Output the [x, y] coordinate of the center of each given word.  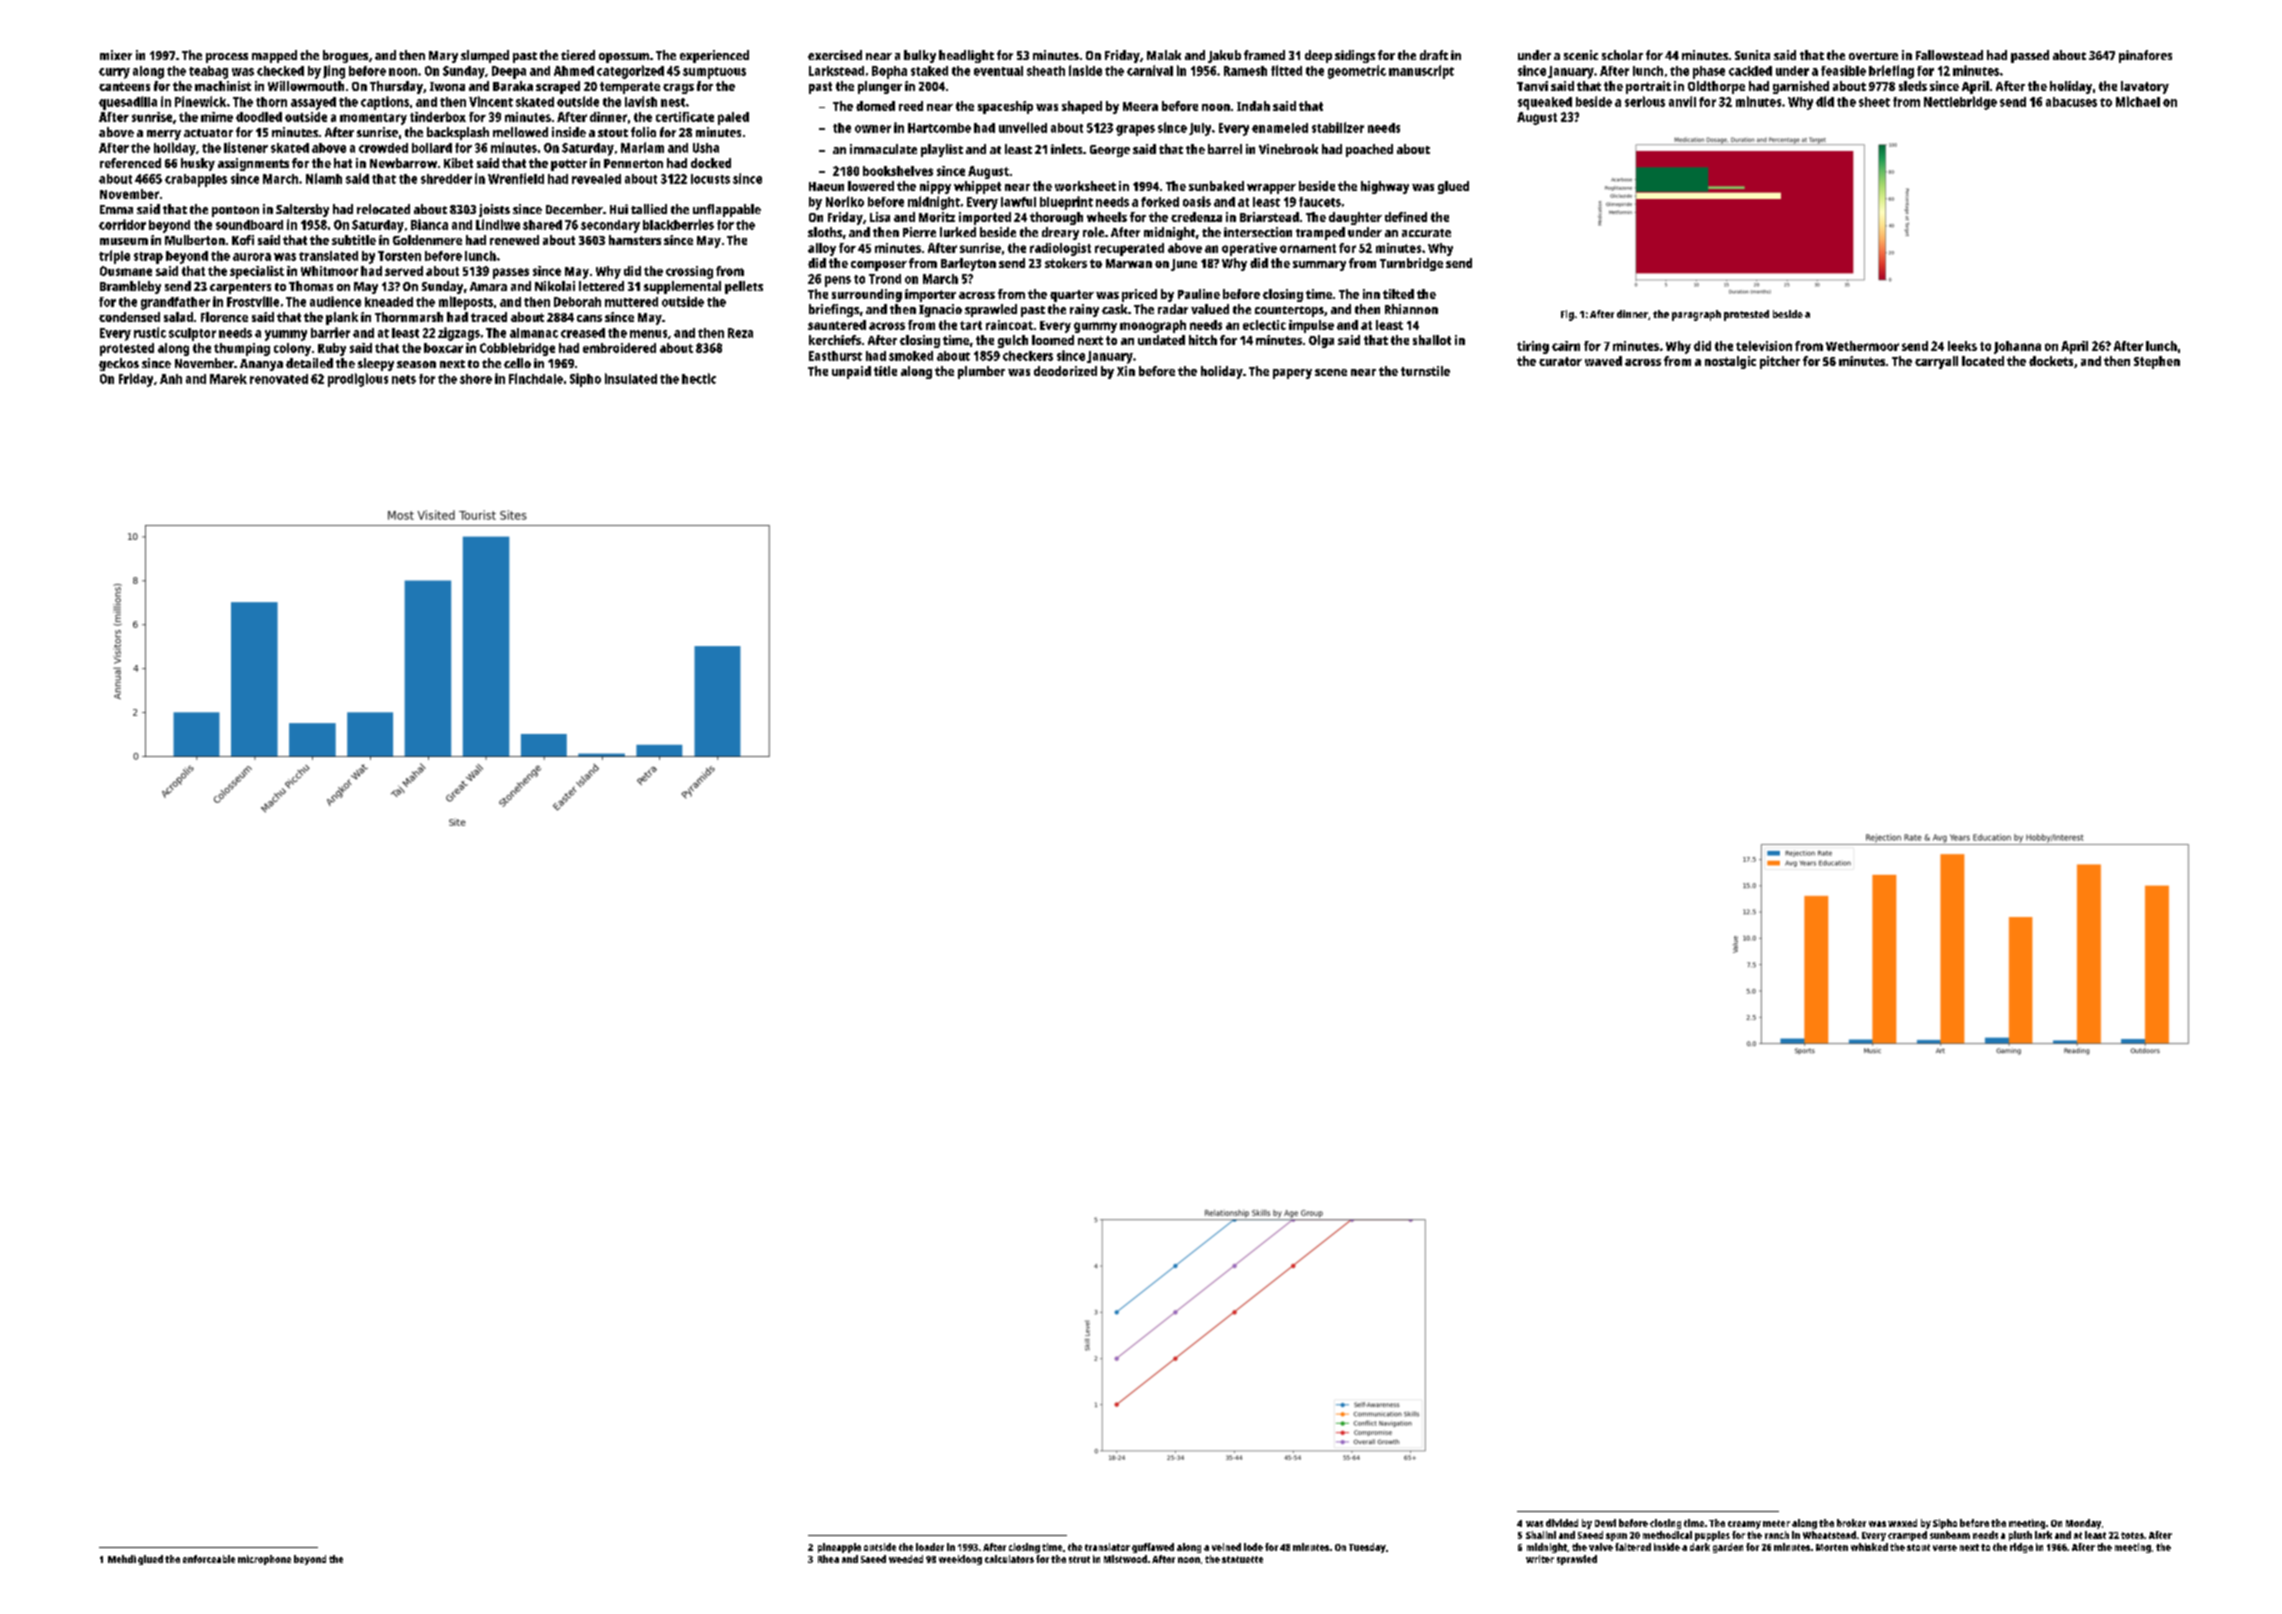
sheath [1046, 71]
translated [328, 256]
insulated [631, 378]
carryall [1936, 362]
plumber [981, 372]
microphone [264, 1560]
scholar [1622, 55]
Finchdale [536, 378]
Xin [1126, 371]
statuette [1242, 1559]
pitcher [1780, 362]
